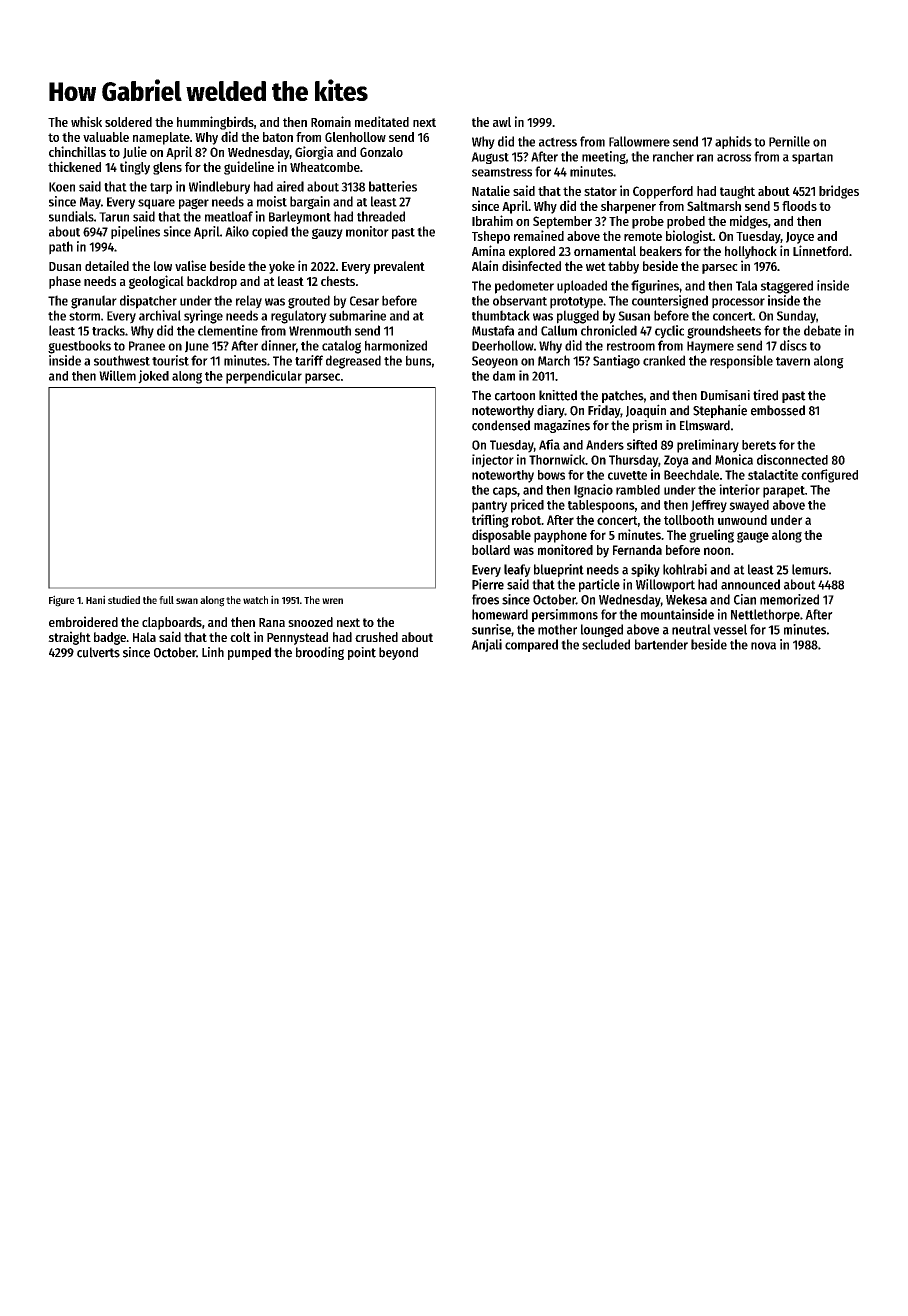 Image resolution: width=908 pixels, height=1316 pixels. Describe the element at coordinates (331, 121) in the screenshot. I see `Romain` at that location.
